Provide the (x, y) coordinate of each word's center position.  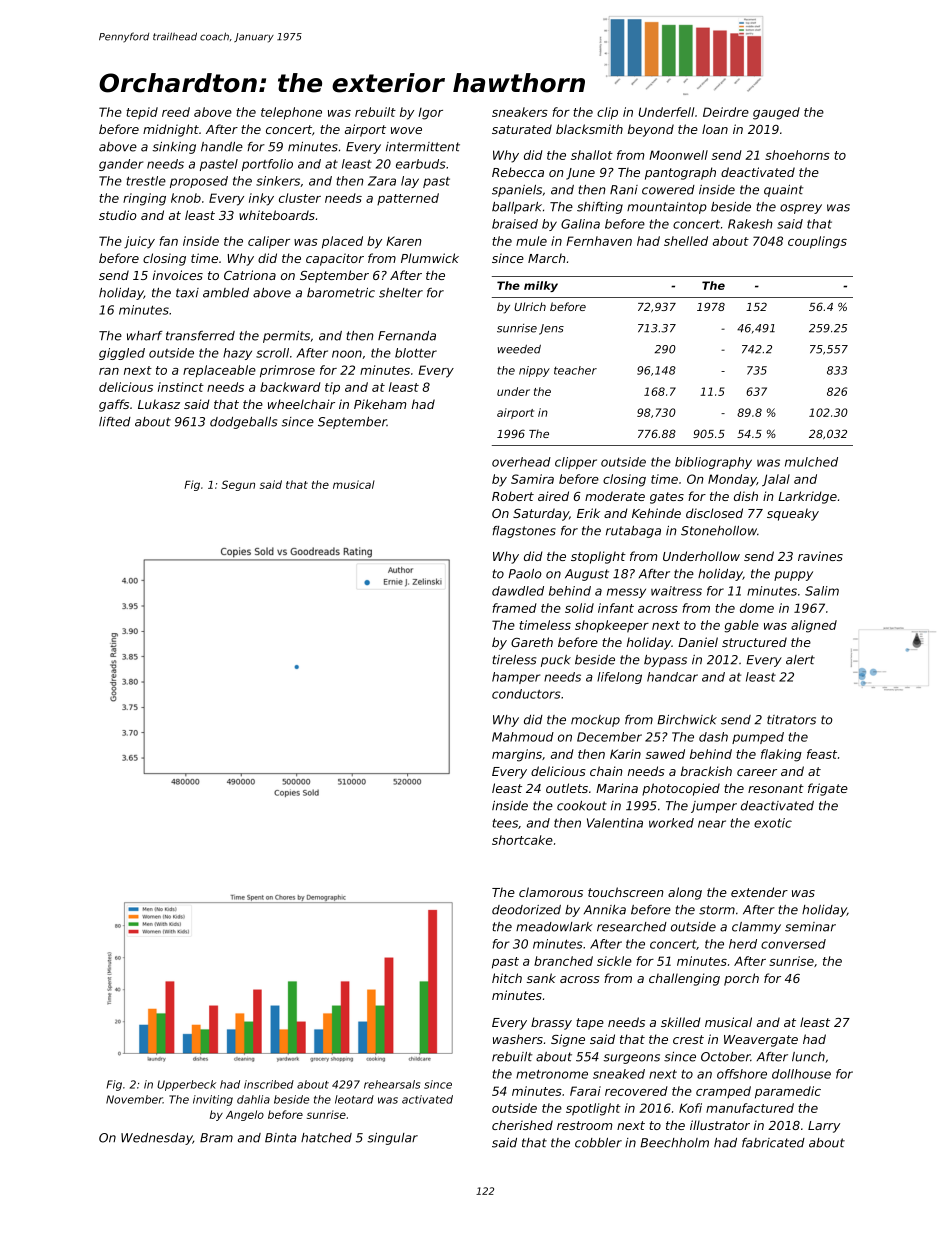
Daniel (698, 642)
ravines (820, 556)
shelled (686, 241)
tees (505, 823)
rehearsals (392, 1084)
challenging (684, 979)
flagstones (524, 532)
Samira (532, 479)
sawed (665, 754)
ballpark (517, 208)
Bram (216, 1138)
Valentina (615, 823)
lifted (115, 422)
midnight (171, 130)
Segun (238, 485)
